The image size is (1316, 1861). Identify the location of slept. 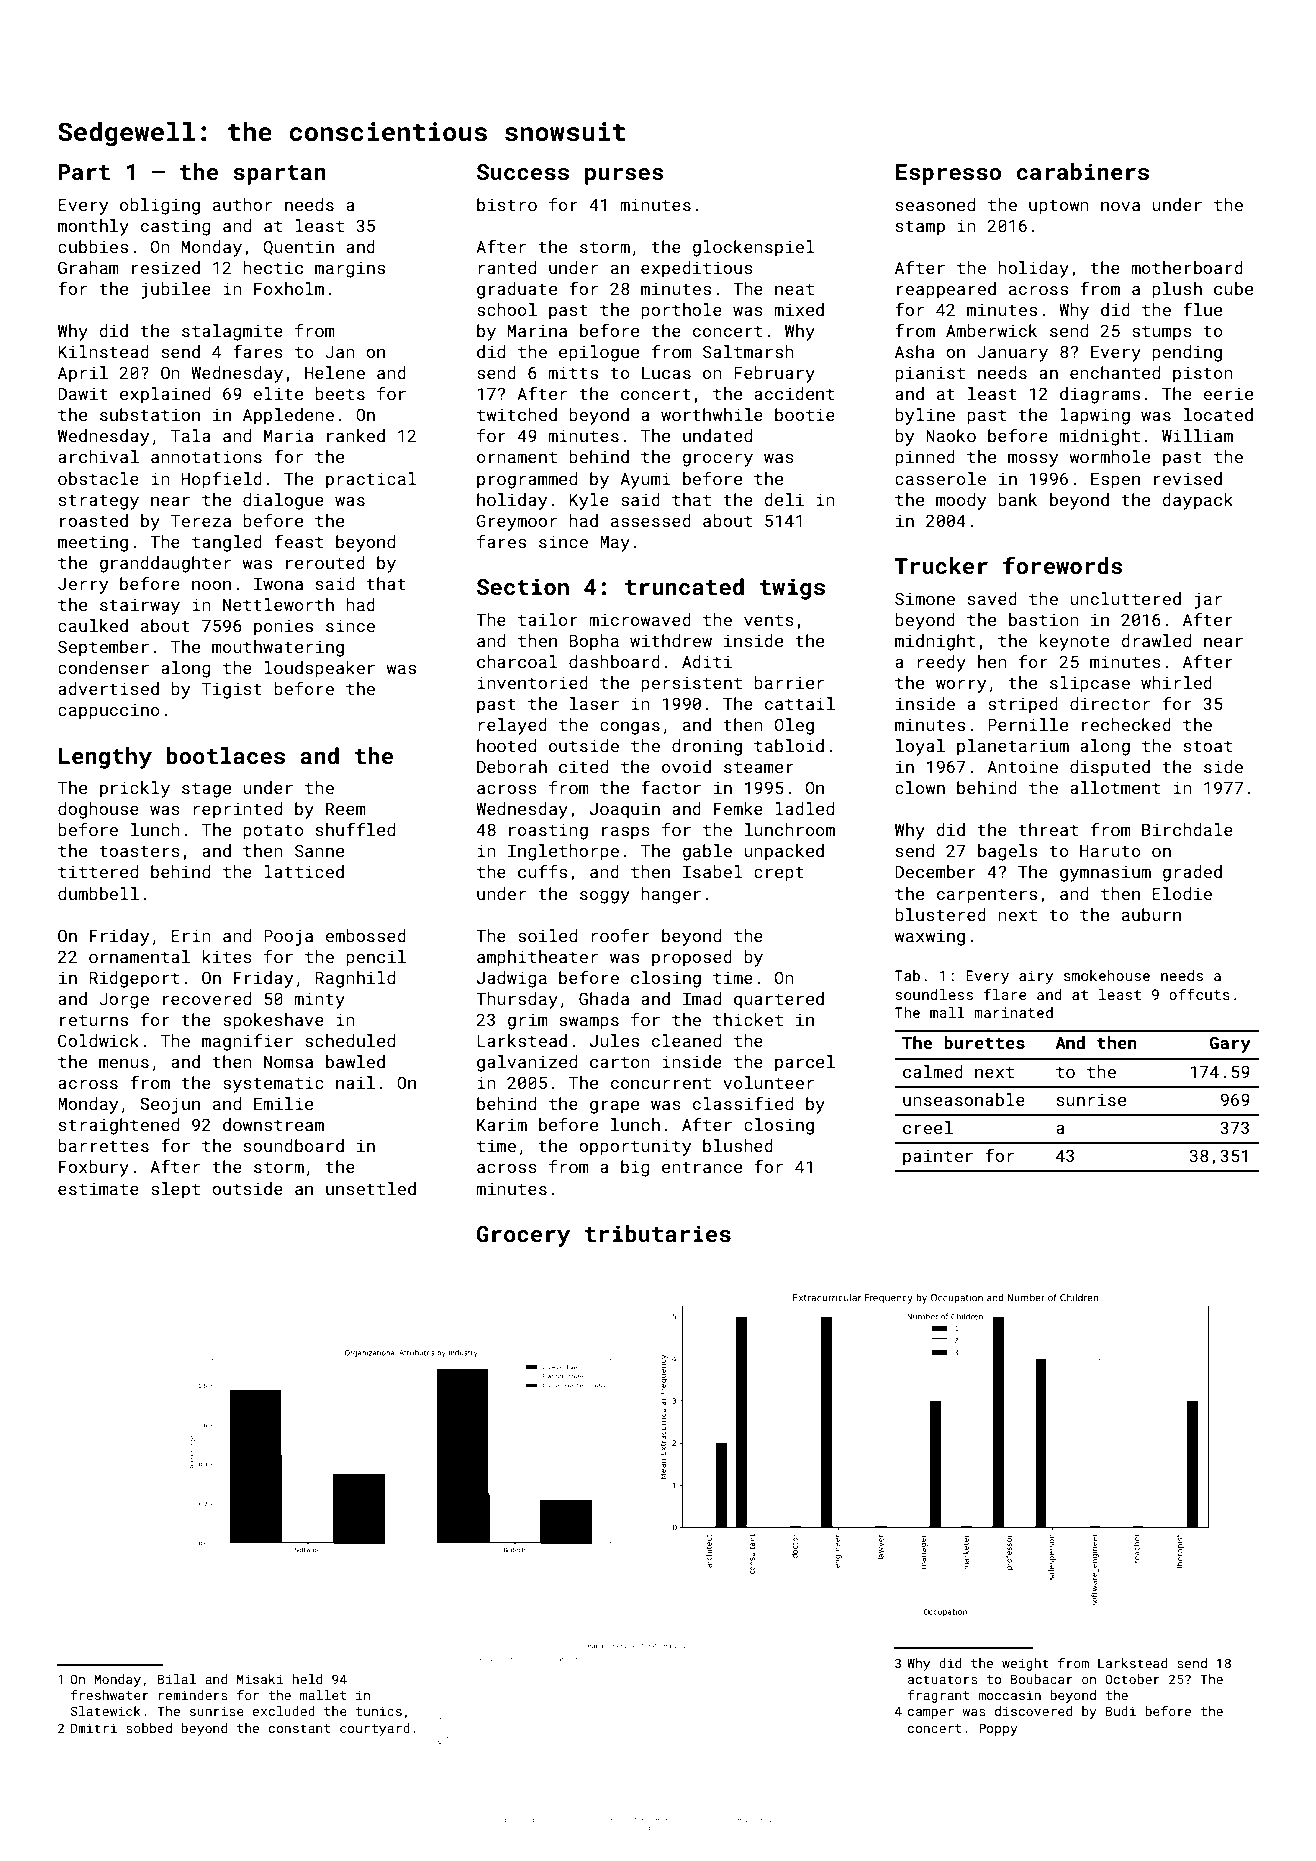
(175, 1190).
